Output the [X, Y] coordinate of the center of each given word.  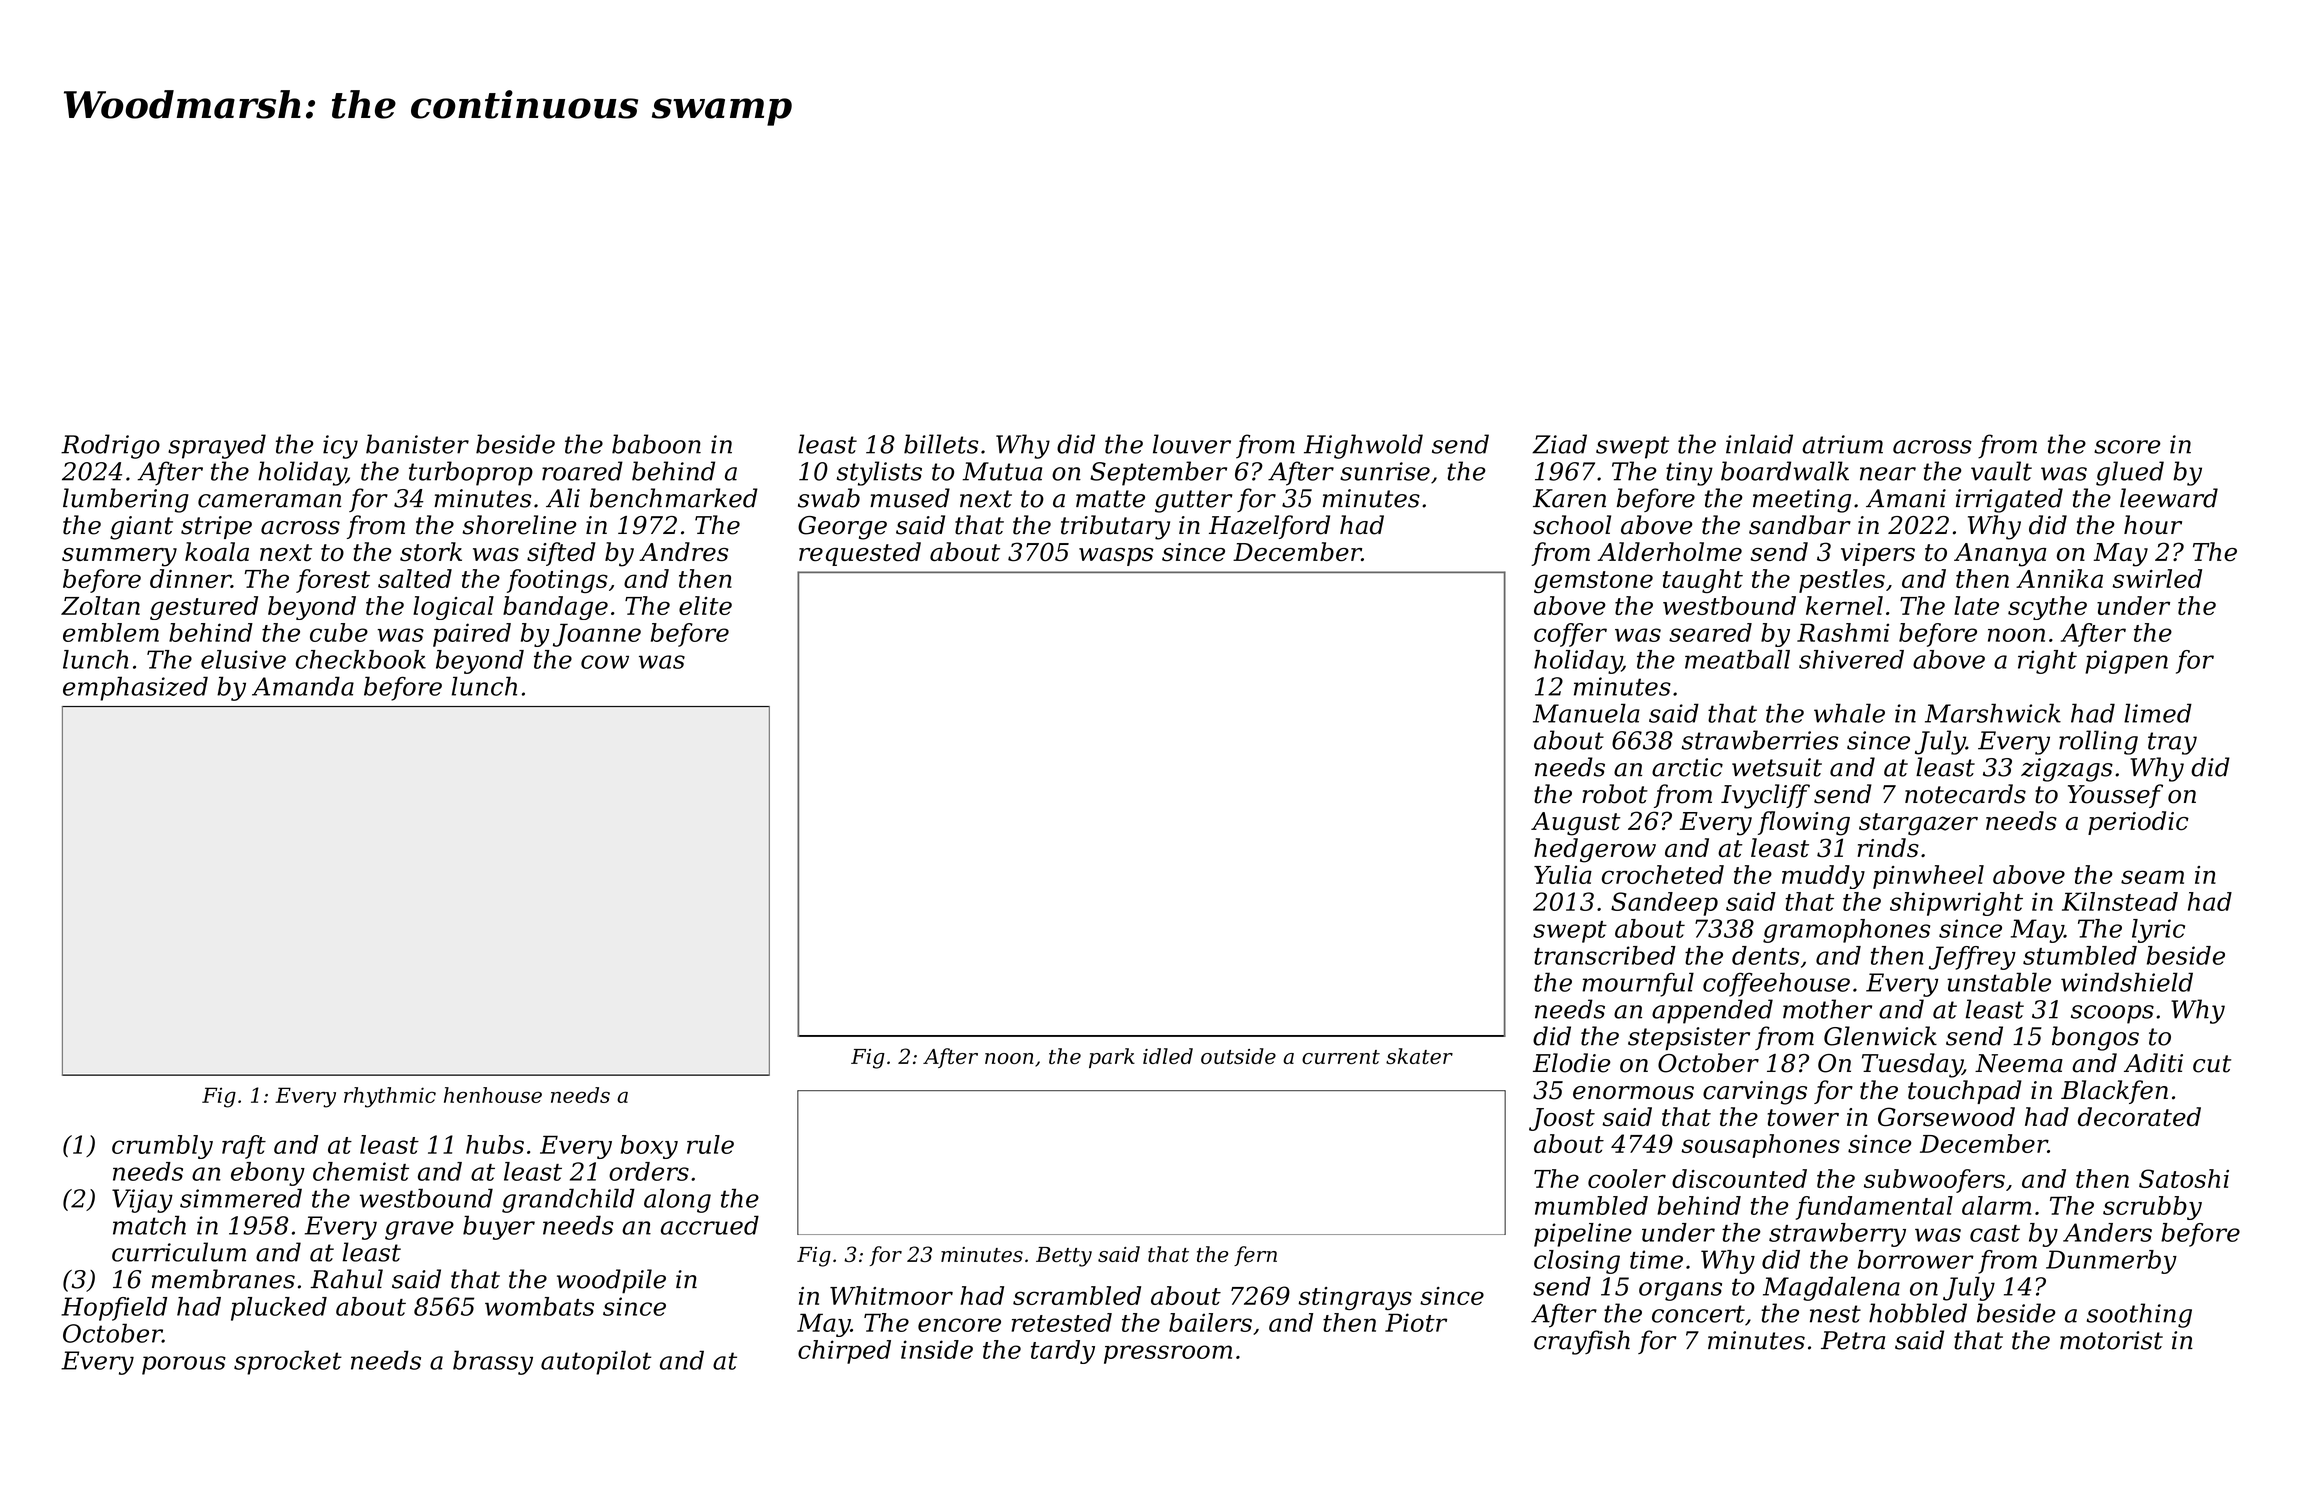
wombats [539, 1306]
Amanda [303, 686]
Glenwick [1880, 1036]
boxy [649, 1147]
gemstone [1593, 582]
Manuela [1586, 713]
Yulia [1563, 874]
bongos [2095, 1038]
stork [431, 552]
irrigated [2009, 500]
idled [1168, 1056]
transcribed [1605, 955]
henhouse [493, 1095]
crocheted [1663, 874]
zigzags [2067, 770]
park [1112, 1058]
